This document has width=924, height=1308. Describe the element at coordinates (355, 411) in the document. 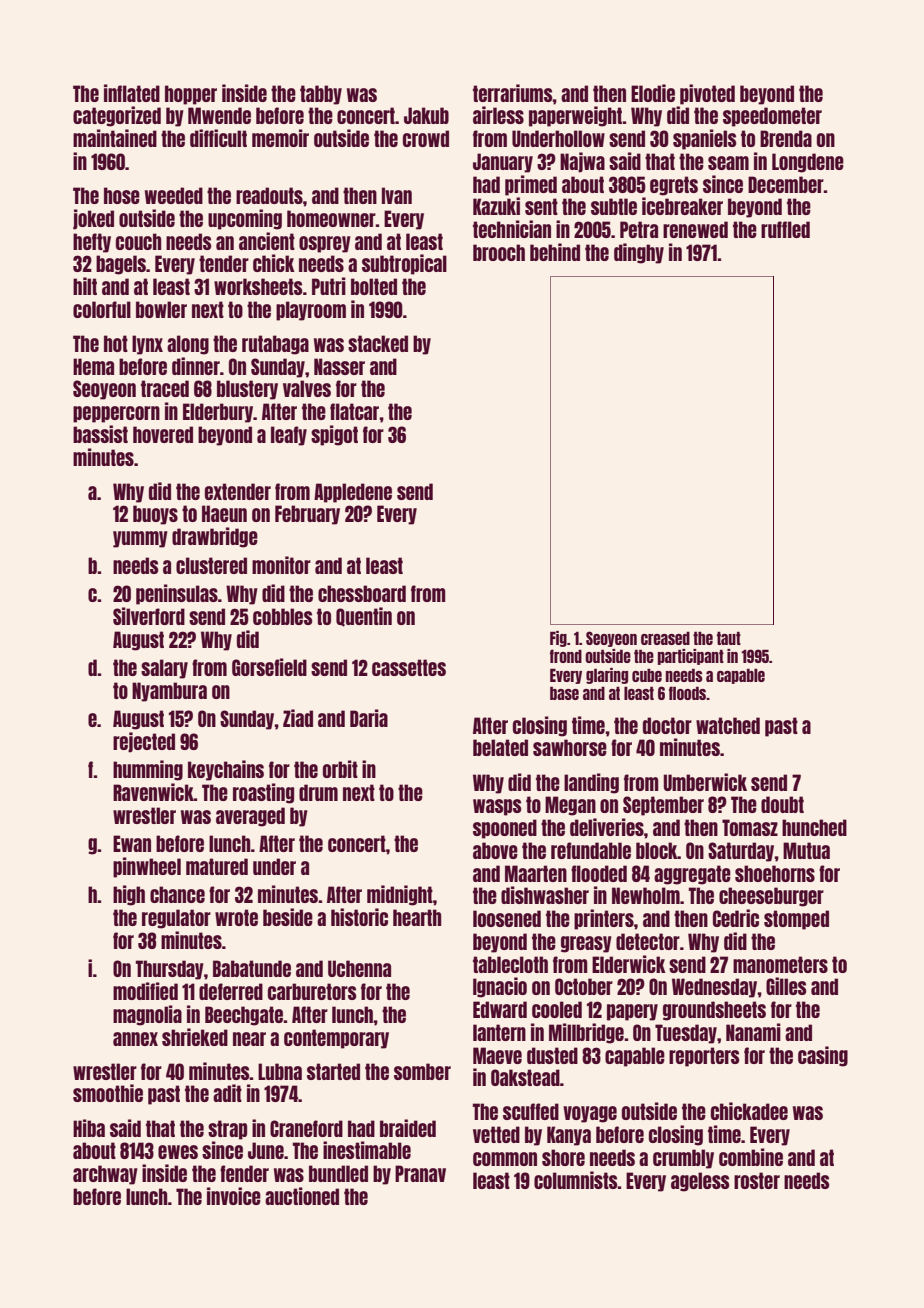

I see `flatcar` at that location.
